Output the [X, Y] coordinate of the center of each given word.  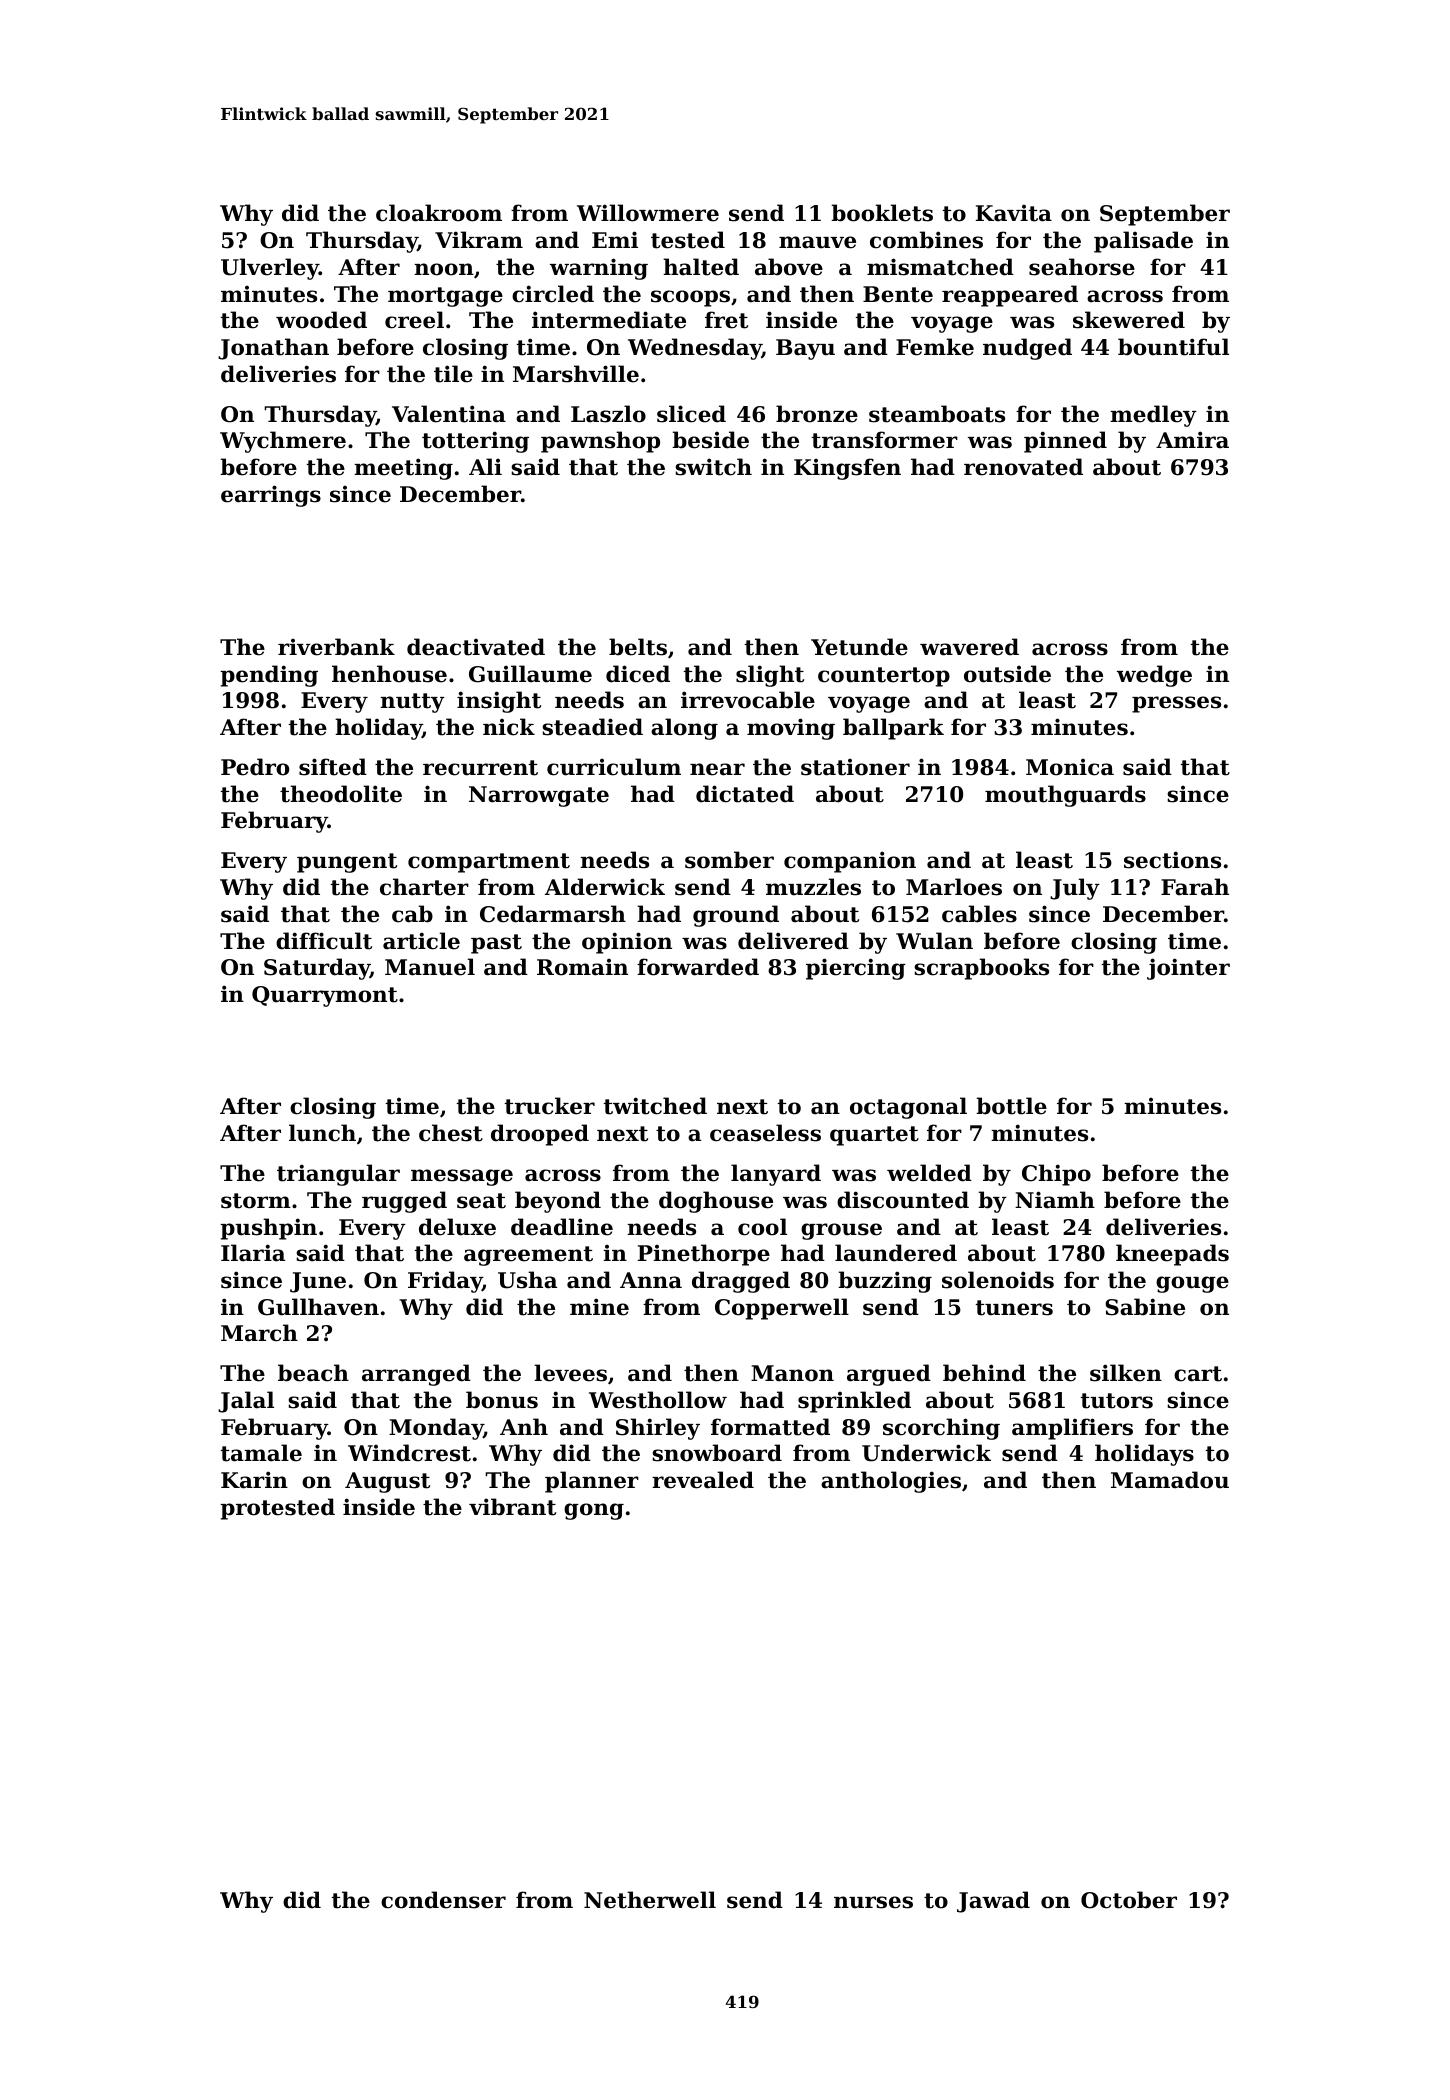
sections [1172, 860]
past [496, 944]
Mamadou [1170, 1480]
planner [592, 1482]
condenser [443, 1900]
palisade [1143, 242]
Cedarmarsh [553, 914]
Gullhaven [318, 1307]
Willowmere [648, 213]
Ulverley [270, 269]
